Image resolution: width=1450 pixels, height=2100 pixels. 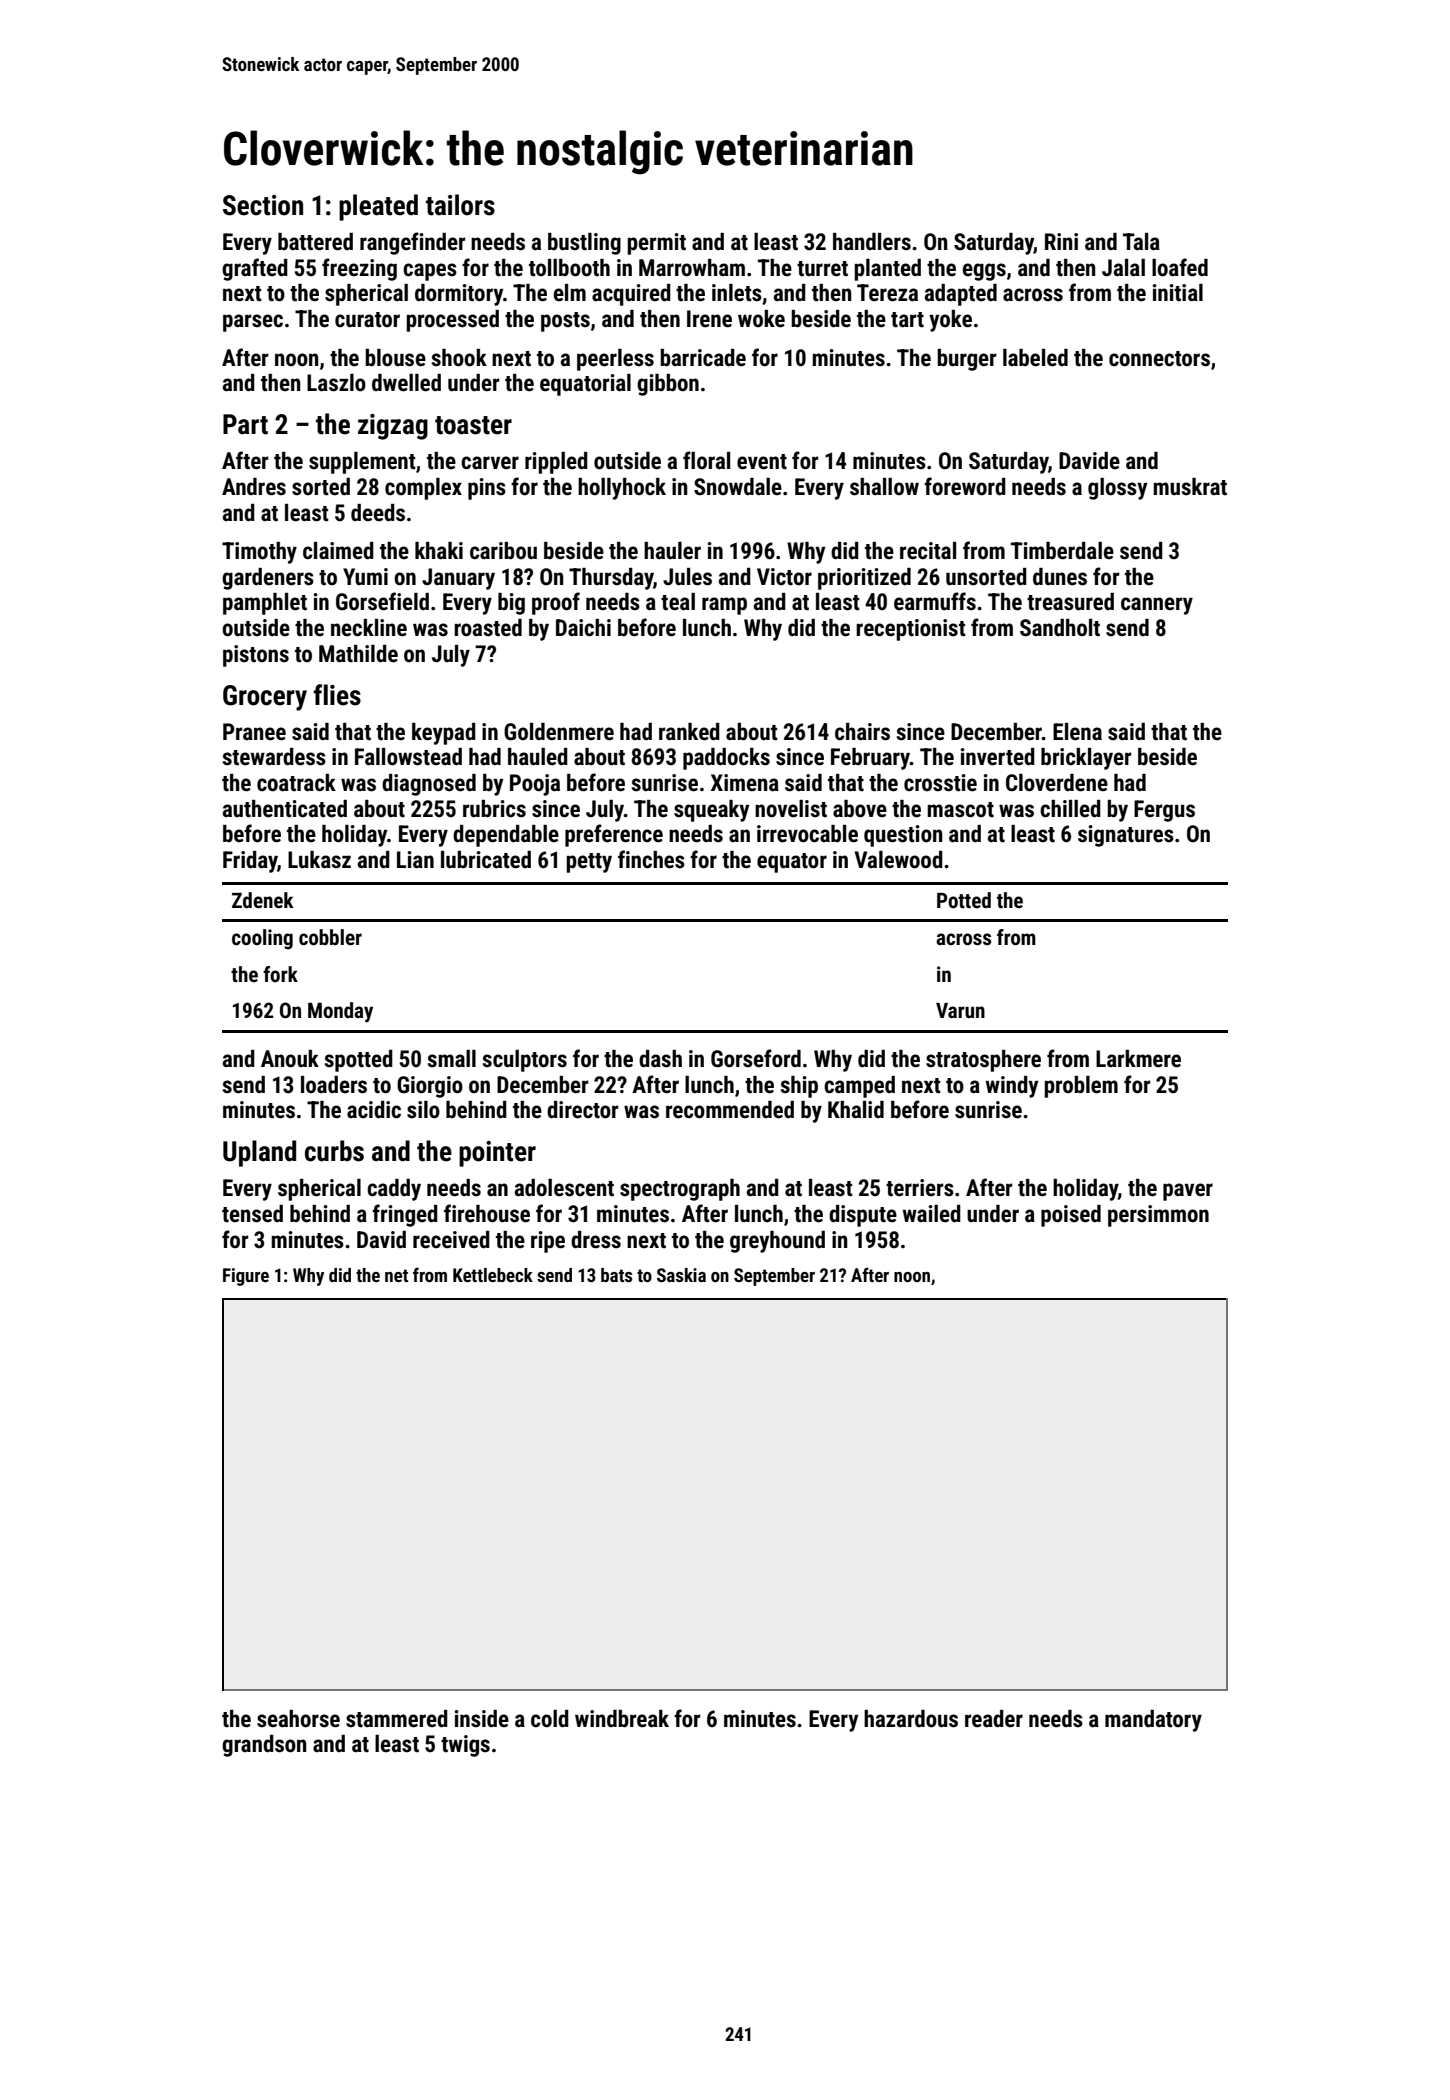 What do you see at coordinates (622, 1719) in the image?
I see `windbreak` at bounding box center [622, 1719].
